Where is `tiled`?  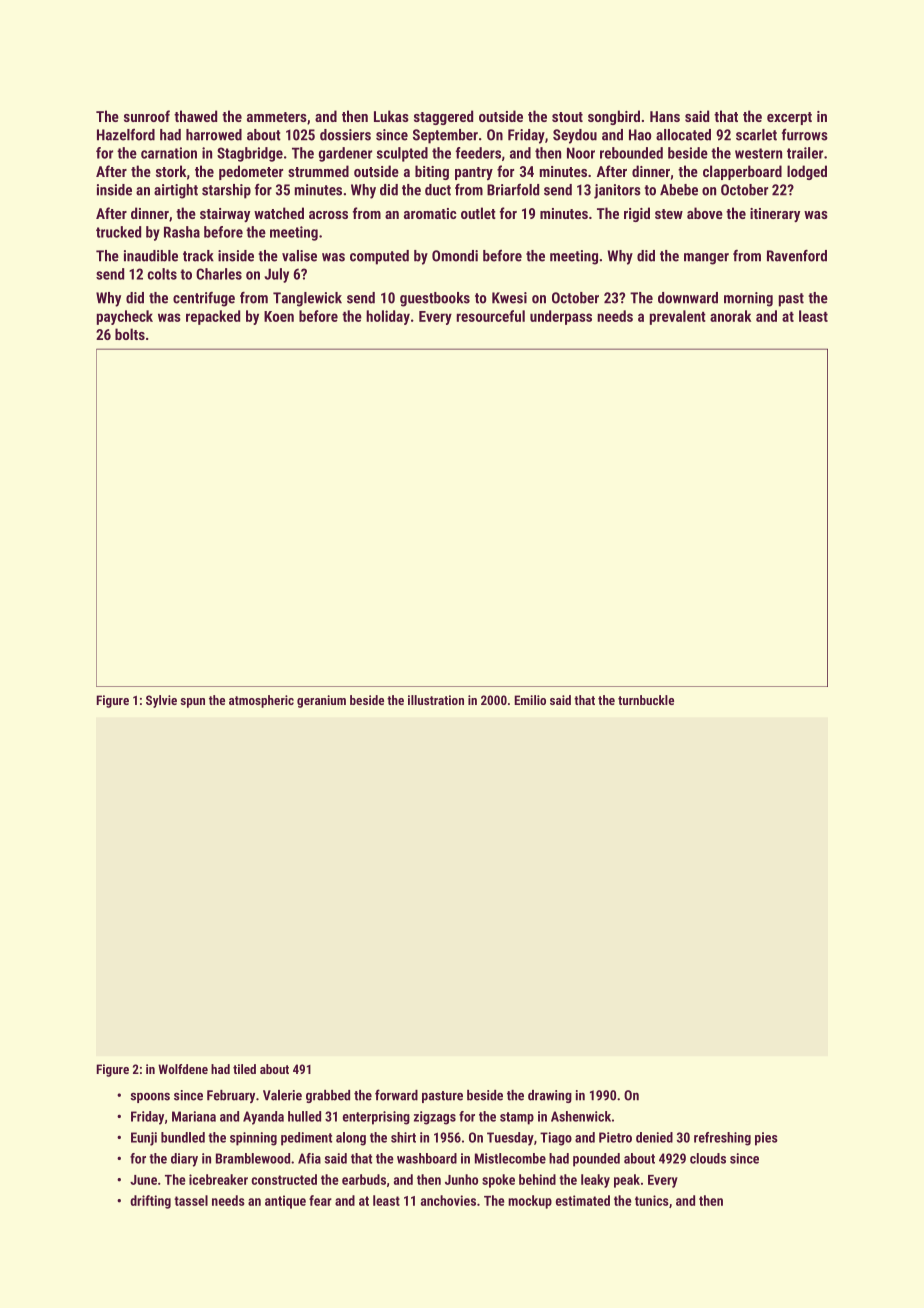 tiled is located at coordinates (244, 1069).
